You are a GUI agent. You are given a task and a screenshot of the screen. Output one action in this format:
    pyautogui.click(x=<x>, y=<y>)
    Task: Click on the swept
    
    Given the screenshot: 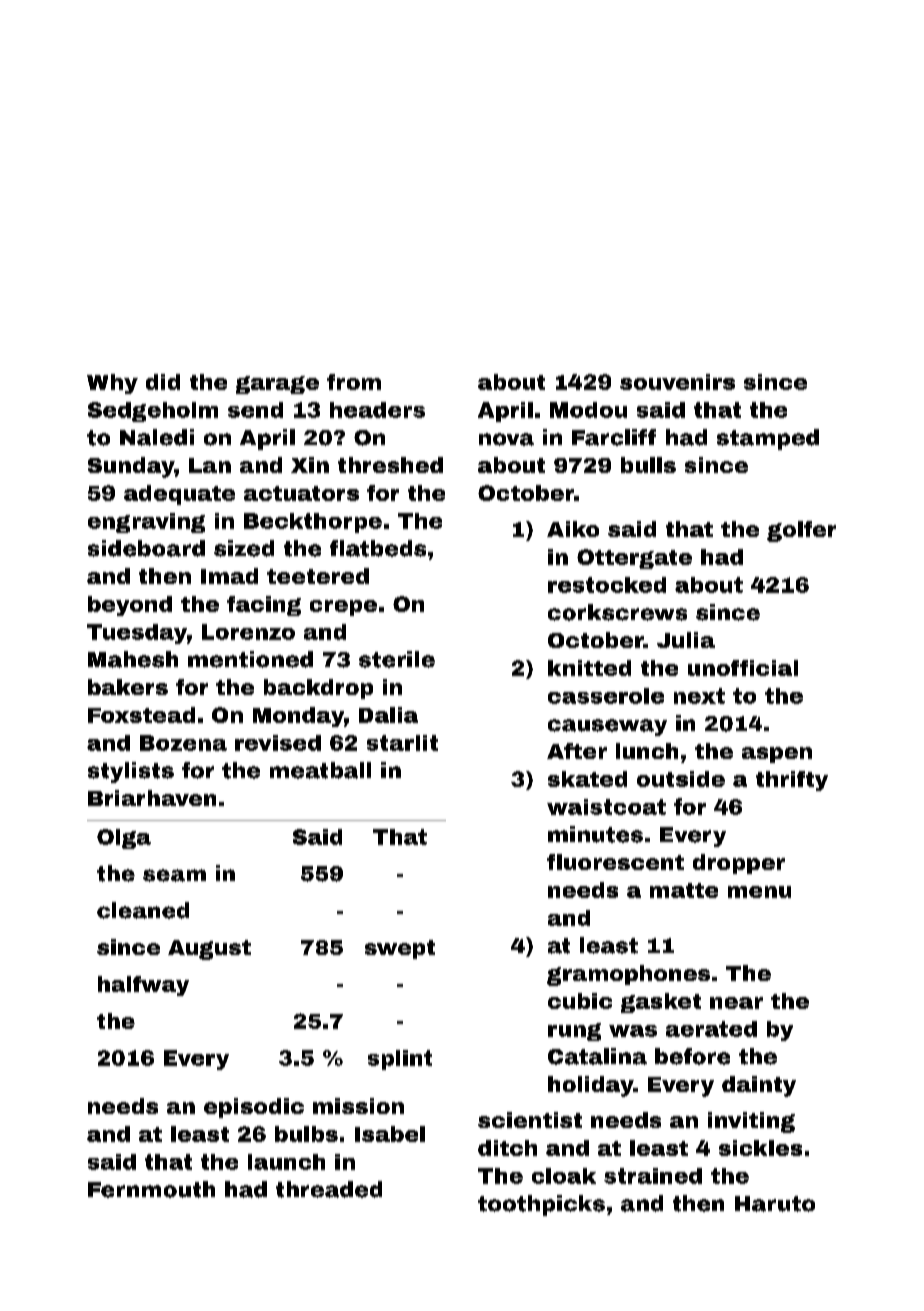 What is the action you would take?
    pyautogui.click(x=400, y=949)
